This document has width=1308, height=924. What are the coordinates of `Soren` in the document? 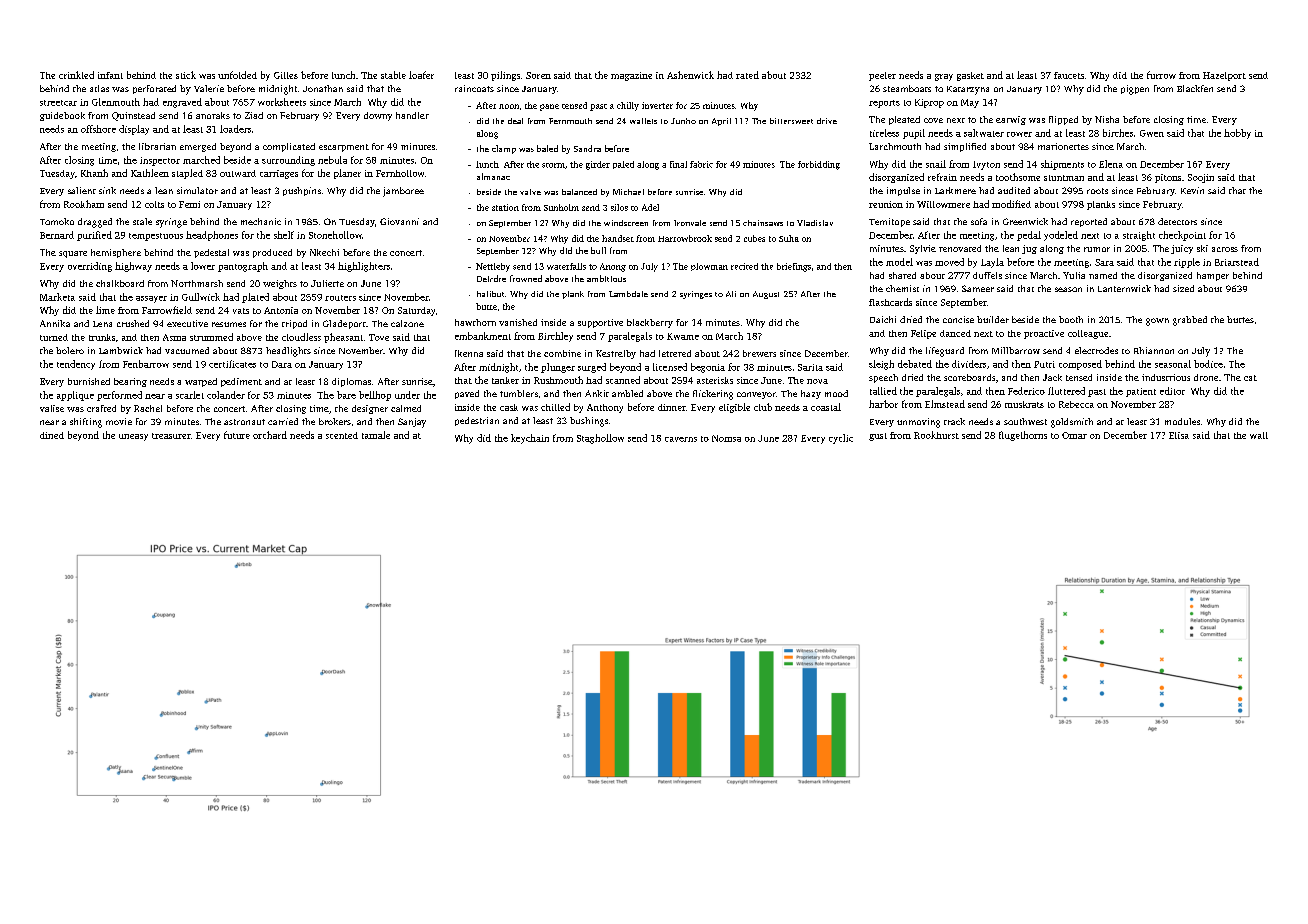 It's located at (538, 75).
